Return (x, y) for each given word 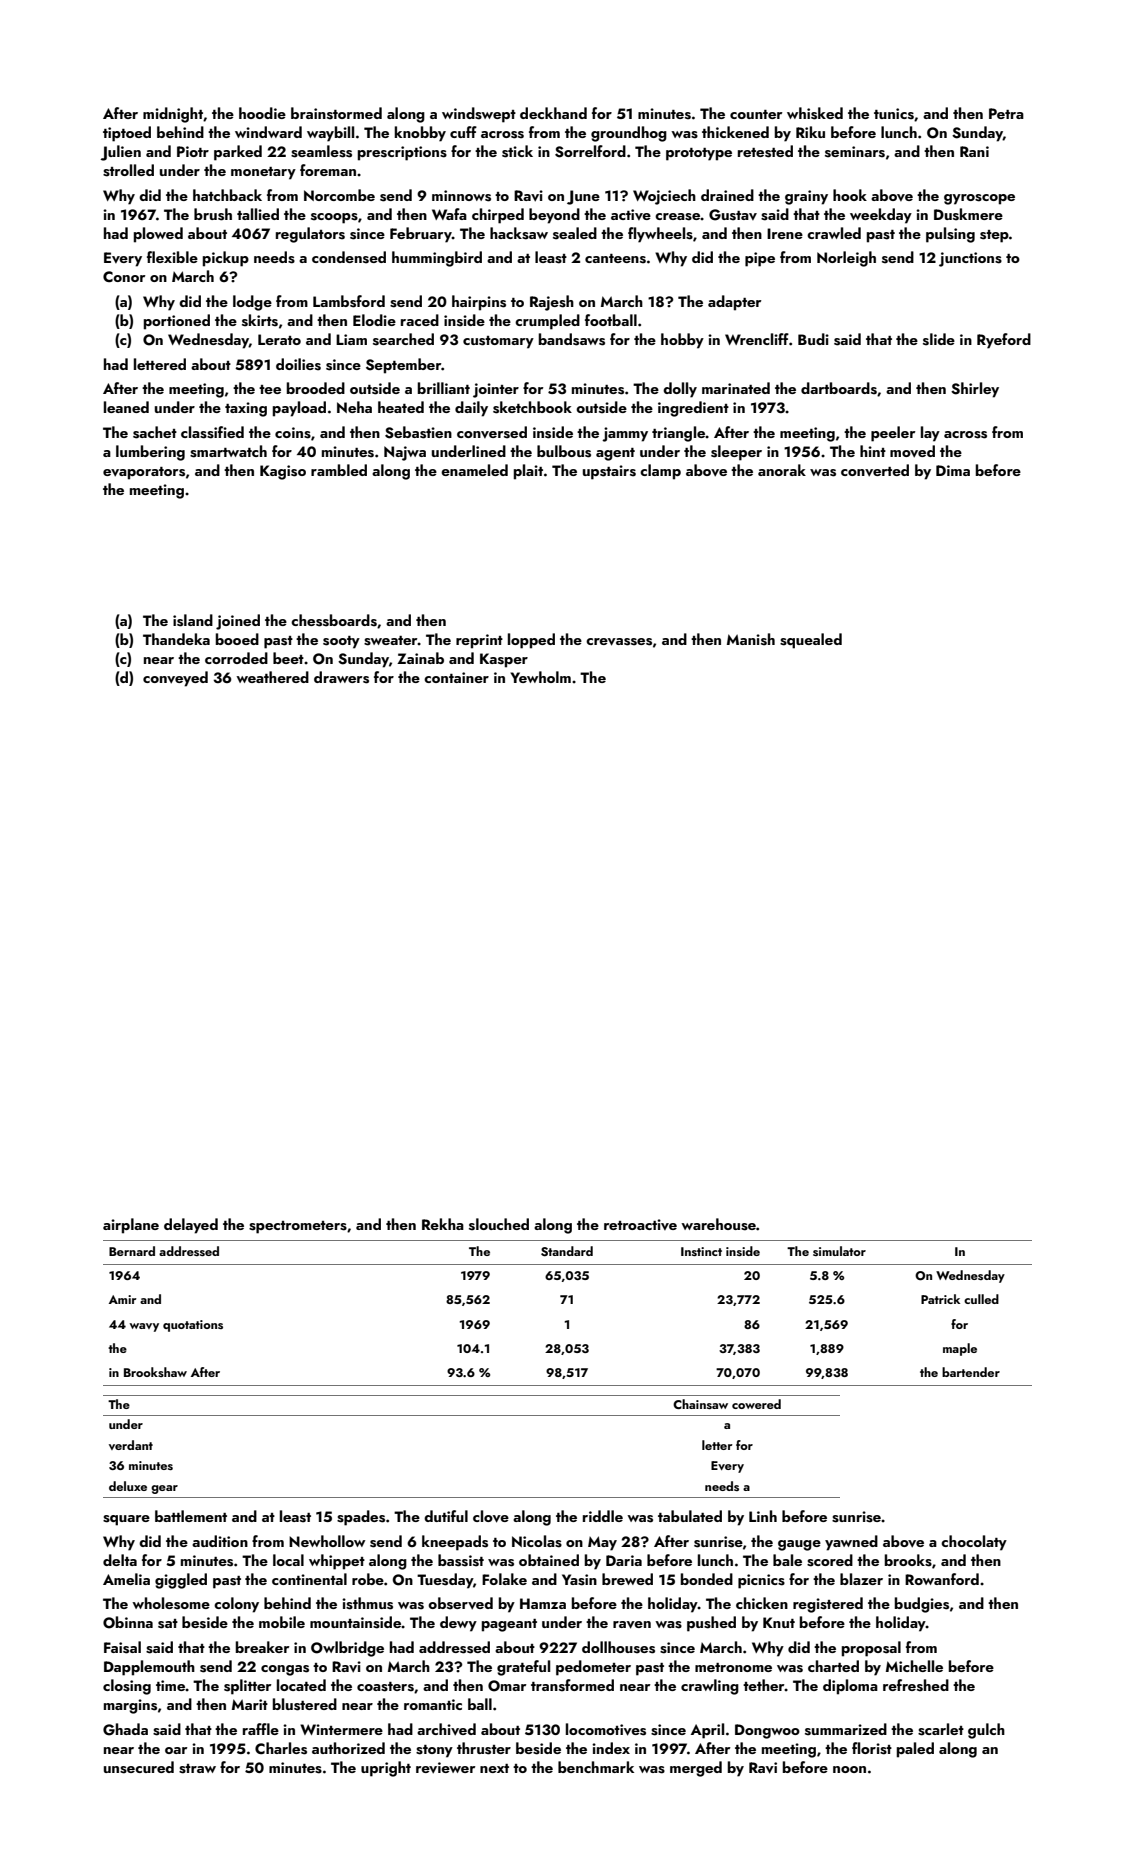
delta (120, 1560)
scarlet (941, 1729)
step (994, 236)
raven (632, 1625)
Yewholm (540, 677)
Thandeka (176, 639)
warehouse (718, 1224)
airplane (131, 1226)
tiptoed (127, 134)
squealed (811, 641)
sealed (575, 233)
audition (220, 1541)
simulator (839, 1251)
